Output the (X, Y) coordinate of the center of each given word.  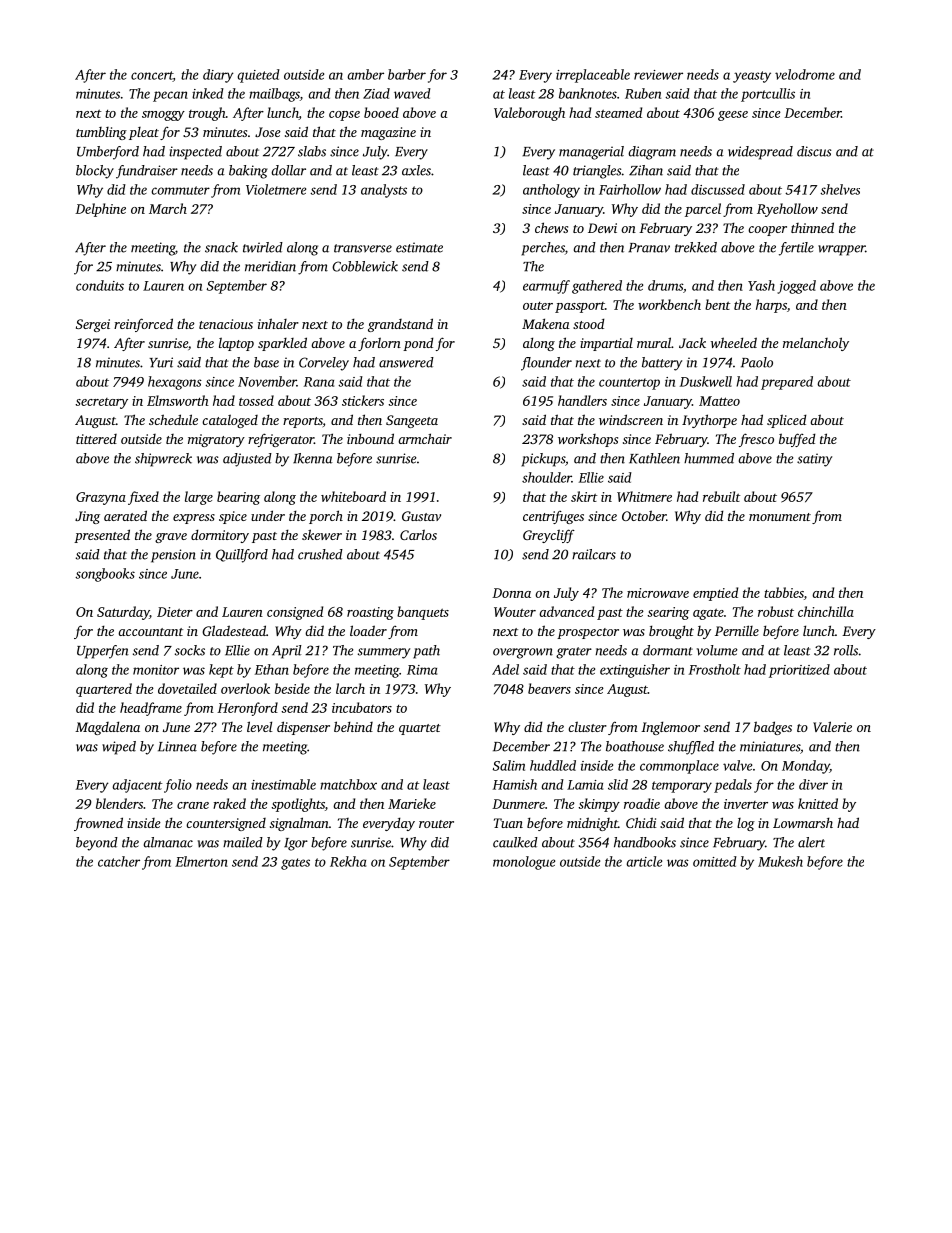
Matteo (719, 401)
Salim (509, 765)
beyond (97, 844)
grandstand (400, 325)
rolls (846, 650)
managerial (591, 153)
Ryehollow (787, 210)
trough (207, 114)
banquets (423, 613)
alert (811, 842)
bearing (238, 498)
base (266, 362)
